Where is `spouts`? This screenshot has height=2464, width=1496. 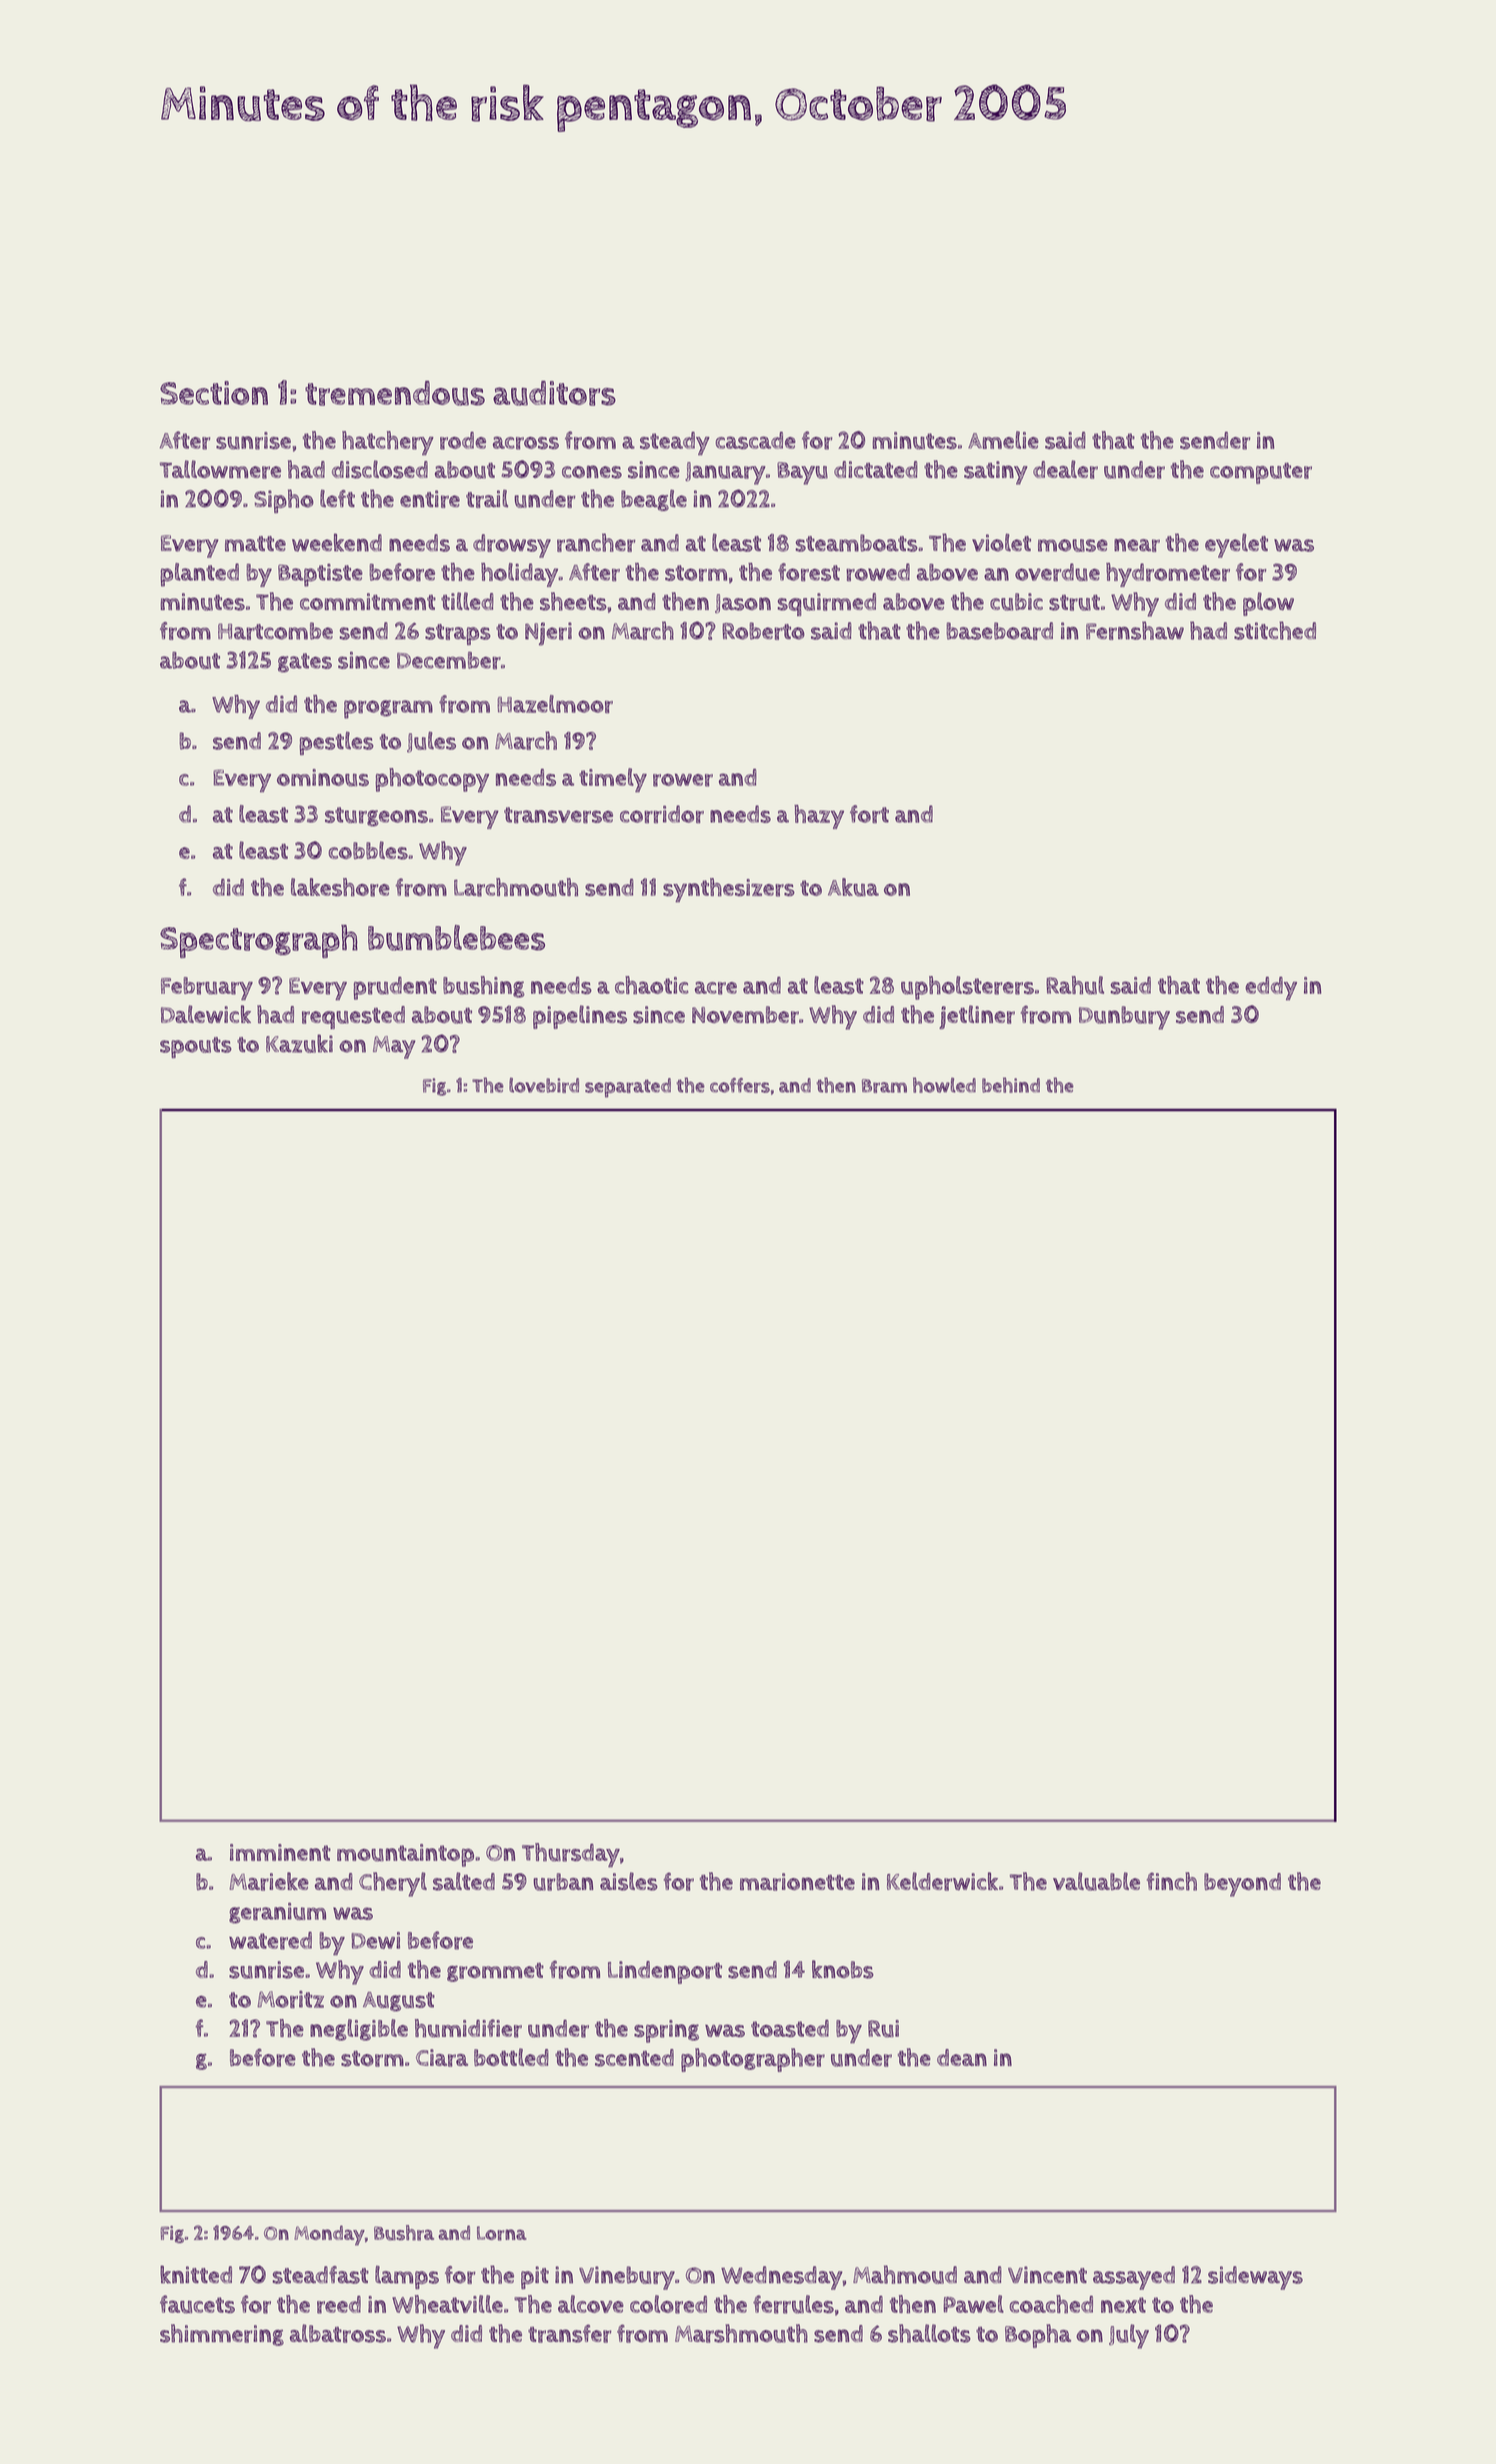
spouts is located at coordinates (196, 1047).
